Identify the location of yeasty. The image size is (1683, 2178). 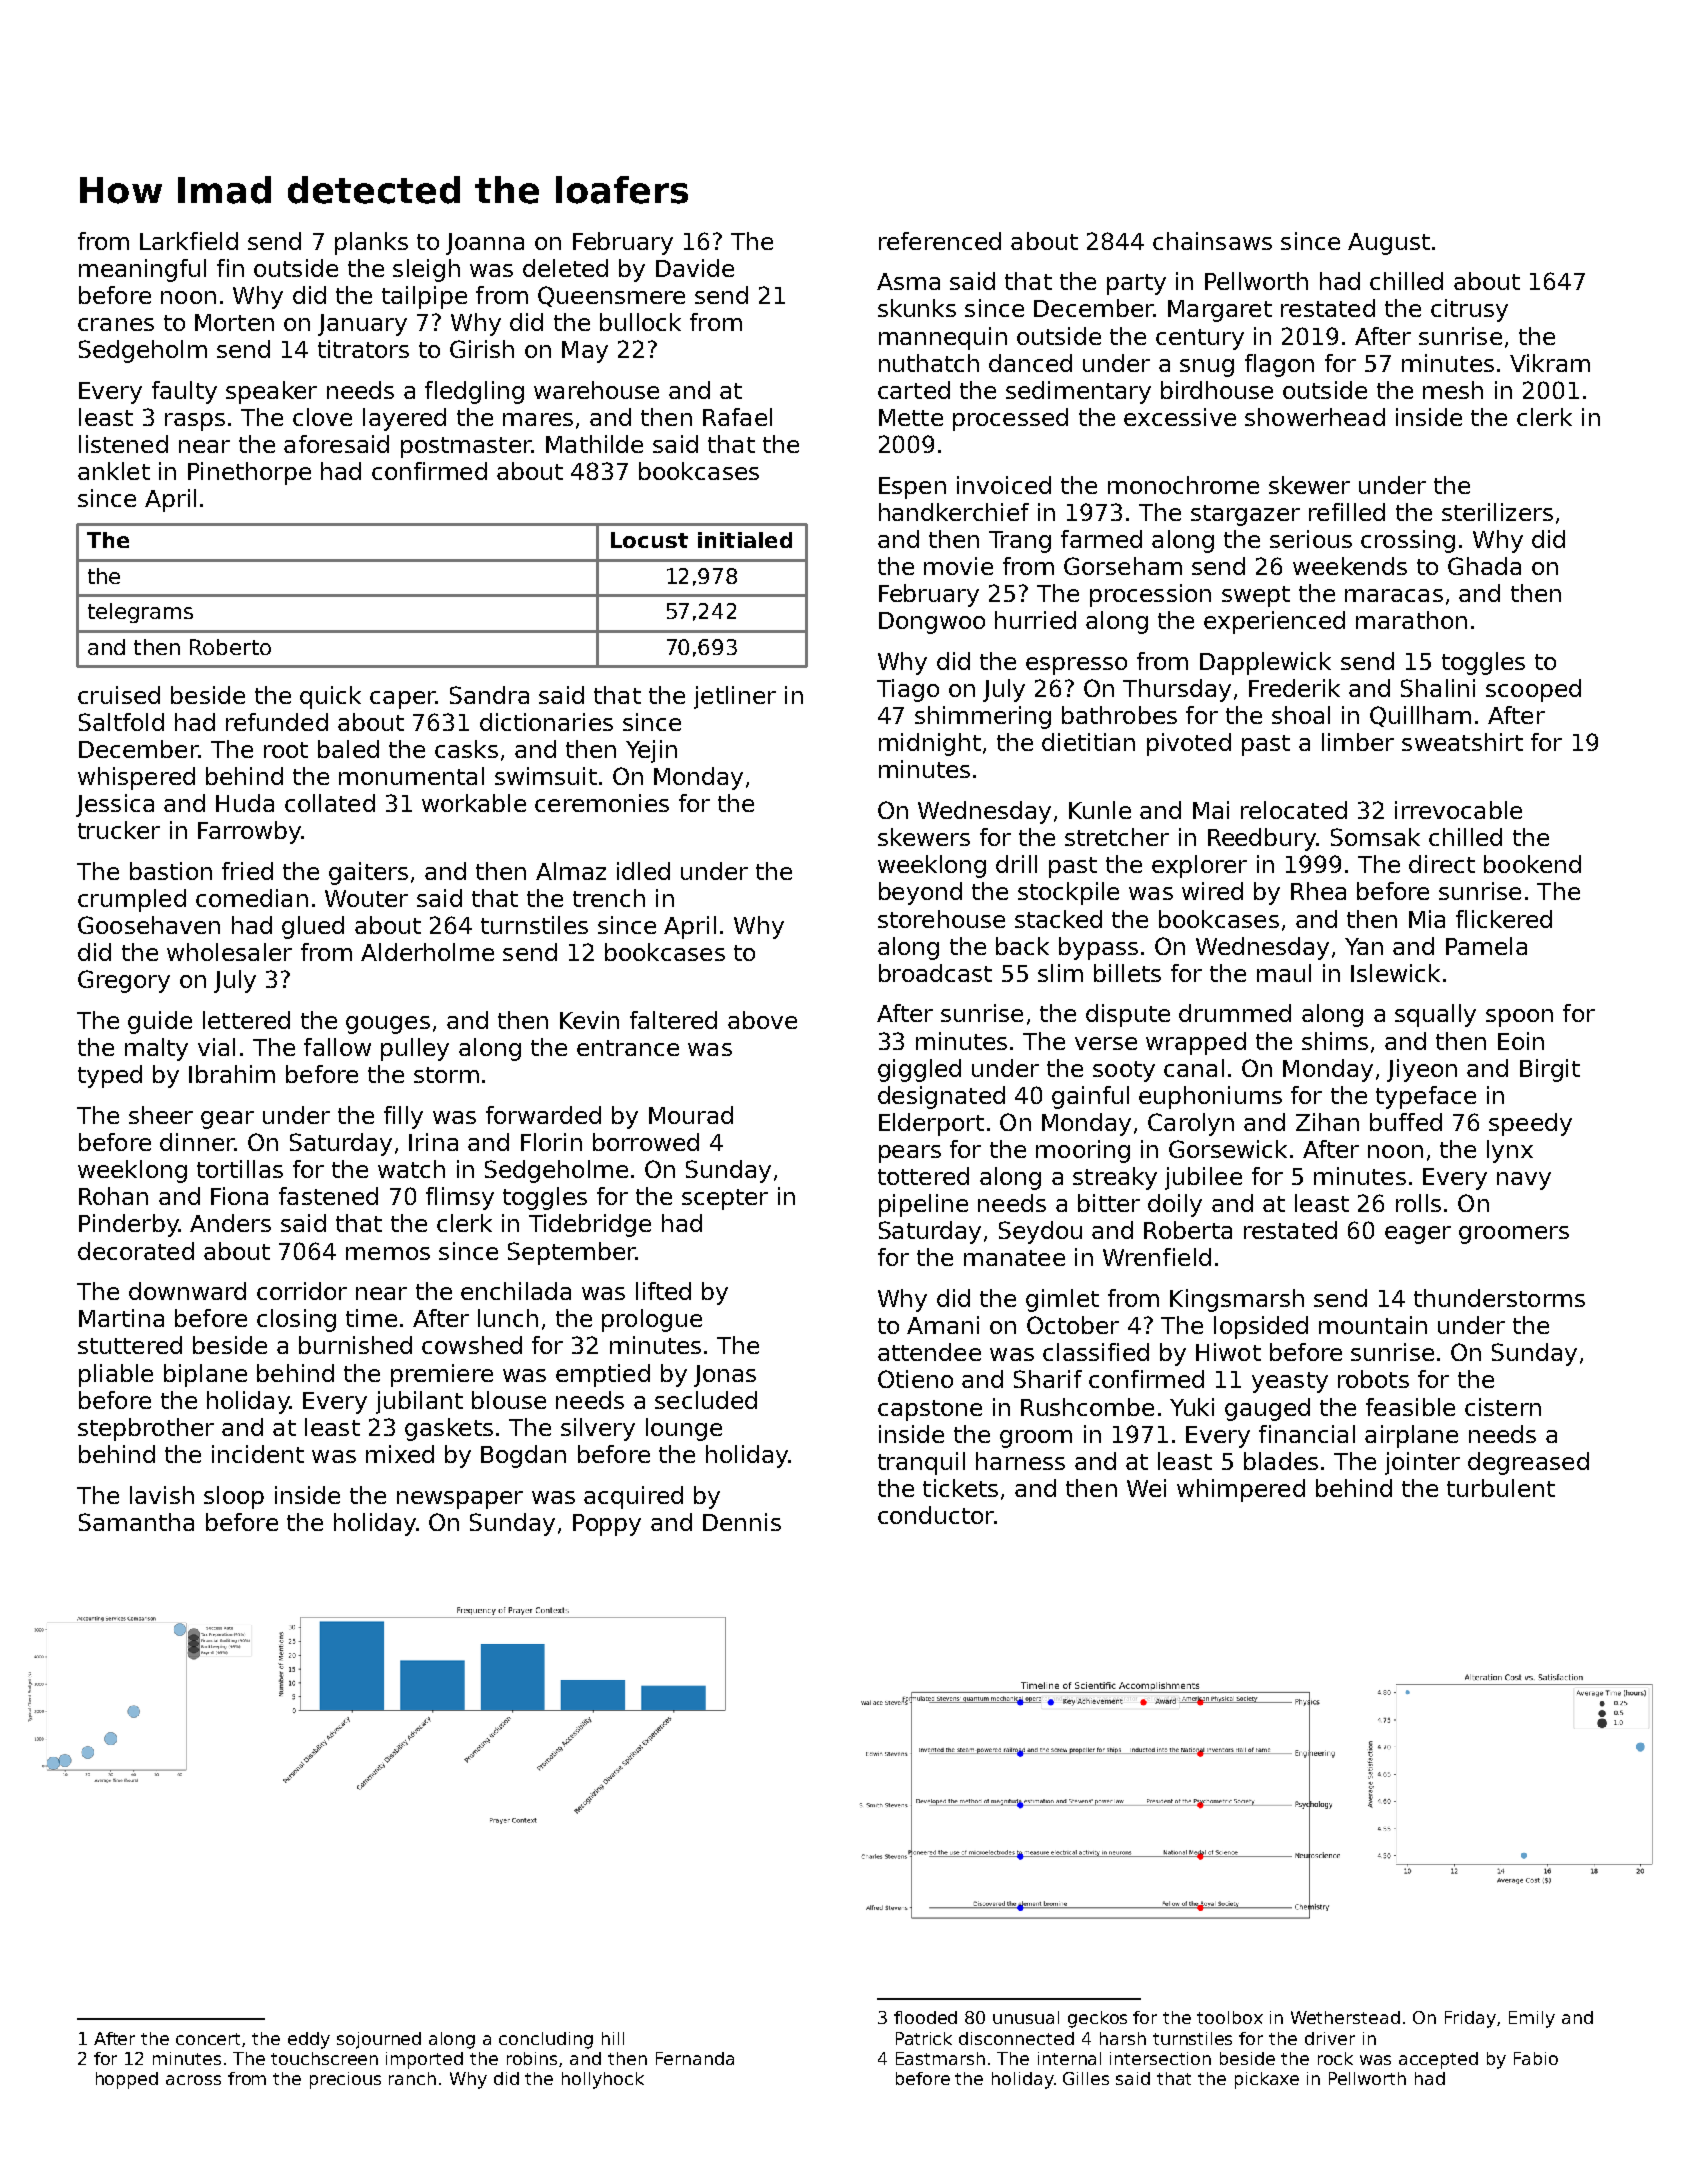
(1290, 1382).
